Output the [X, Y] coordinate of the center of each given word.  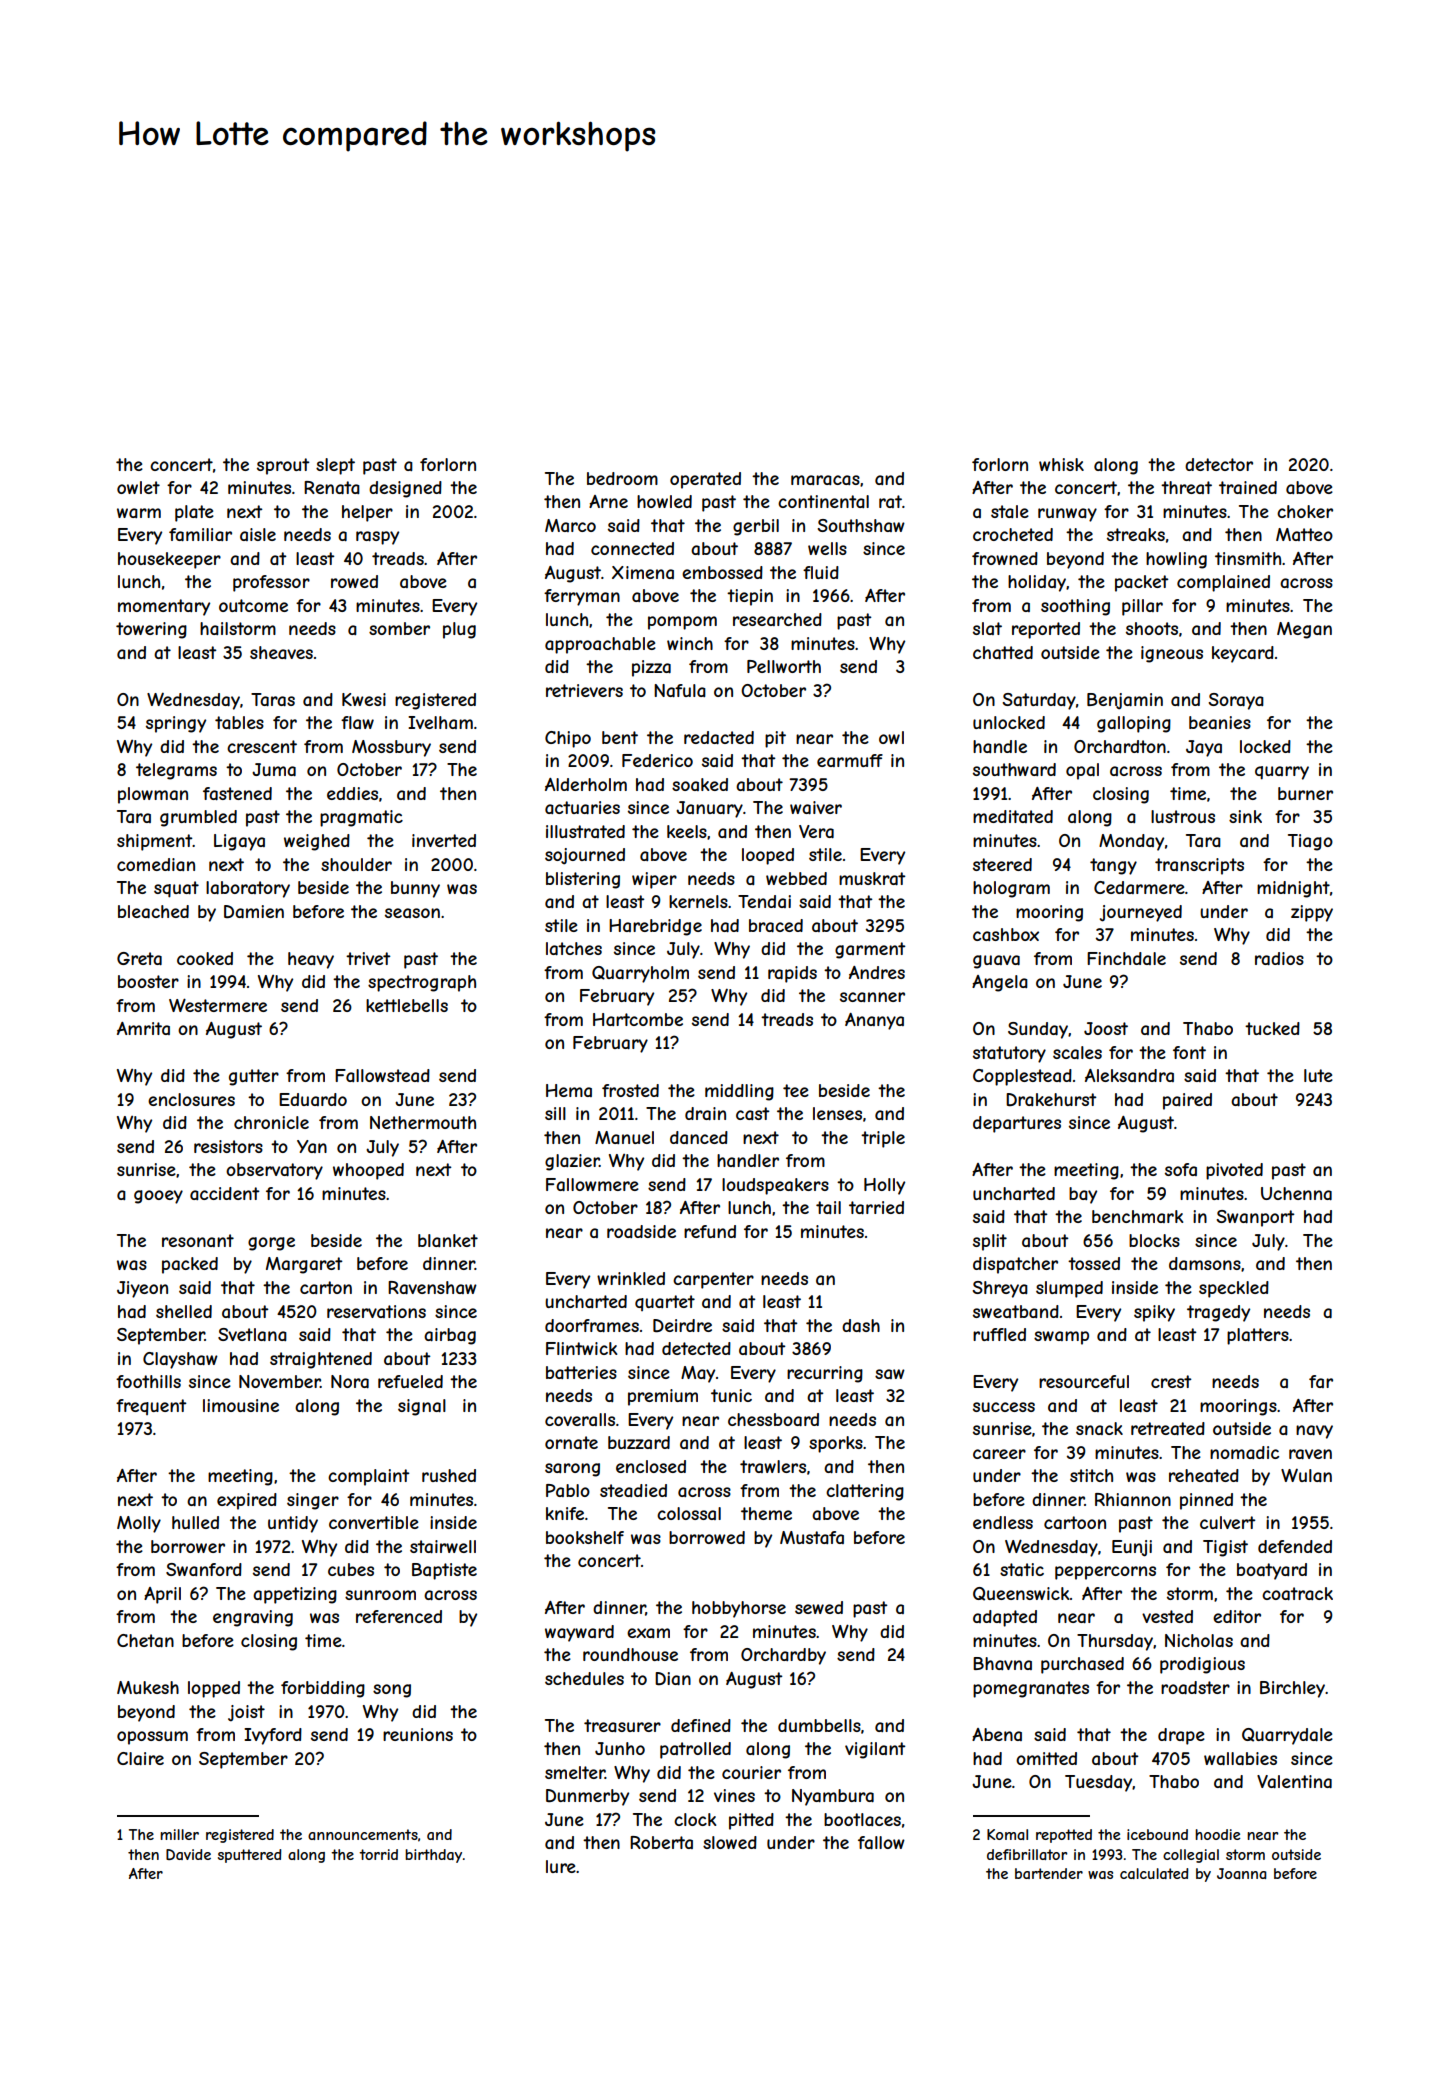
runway [1067, 515]
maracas [825, 480]
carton [326, 1287]
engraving [253, 1618]
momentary [164, 607]
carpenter [713, 1280]
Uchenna [1296, 1193]
